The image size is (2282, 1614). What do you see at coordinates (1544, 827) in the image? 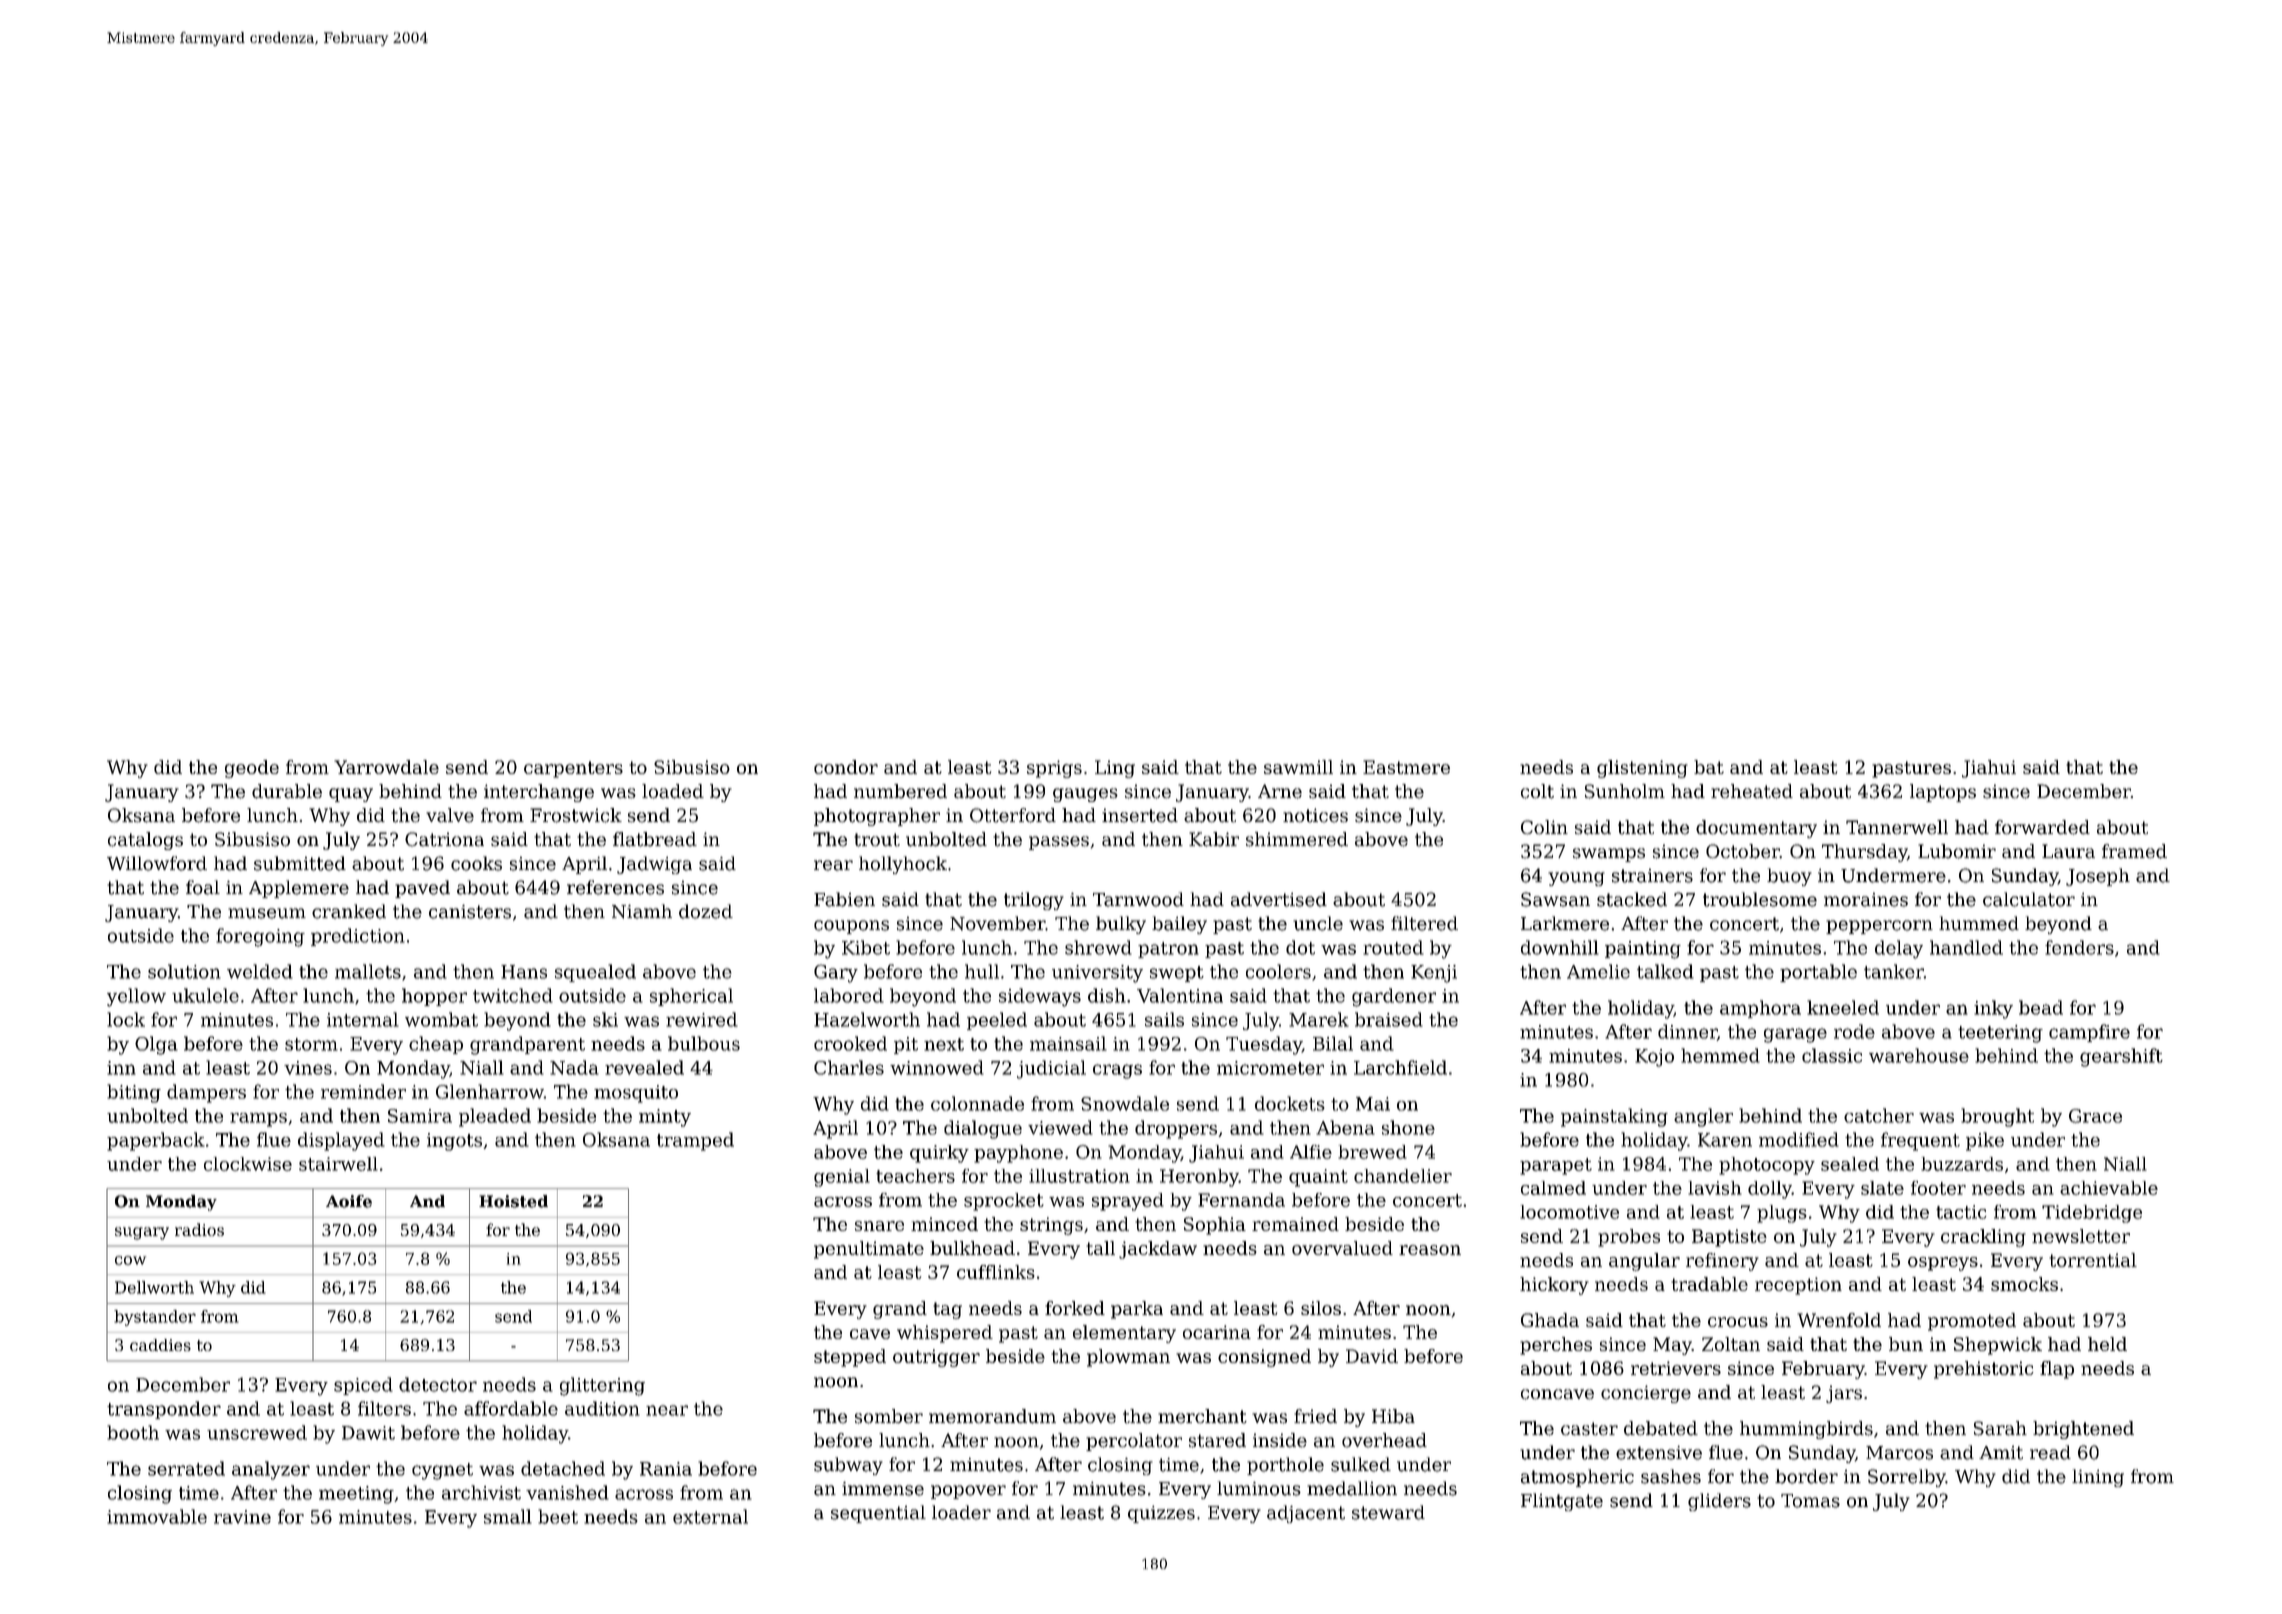
I see `Colin` at bounding box center [1544, 827].
